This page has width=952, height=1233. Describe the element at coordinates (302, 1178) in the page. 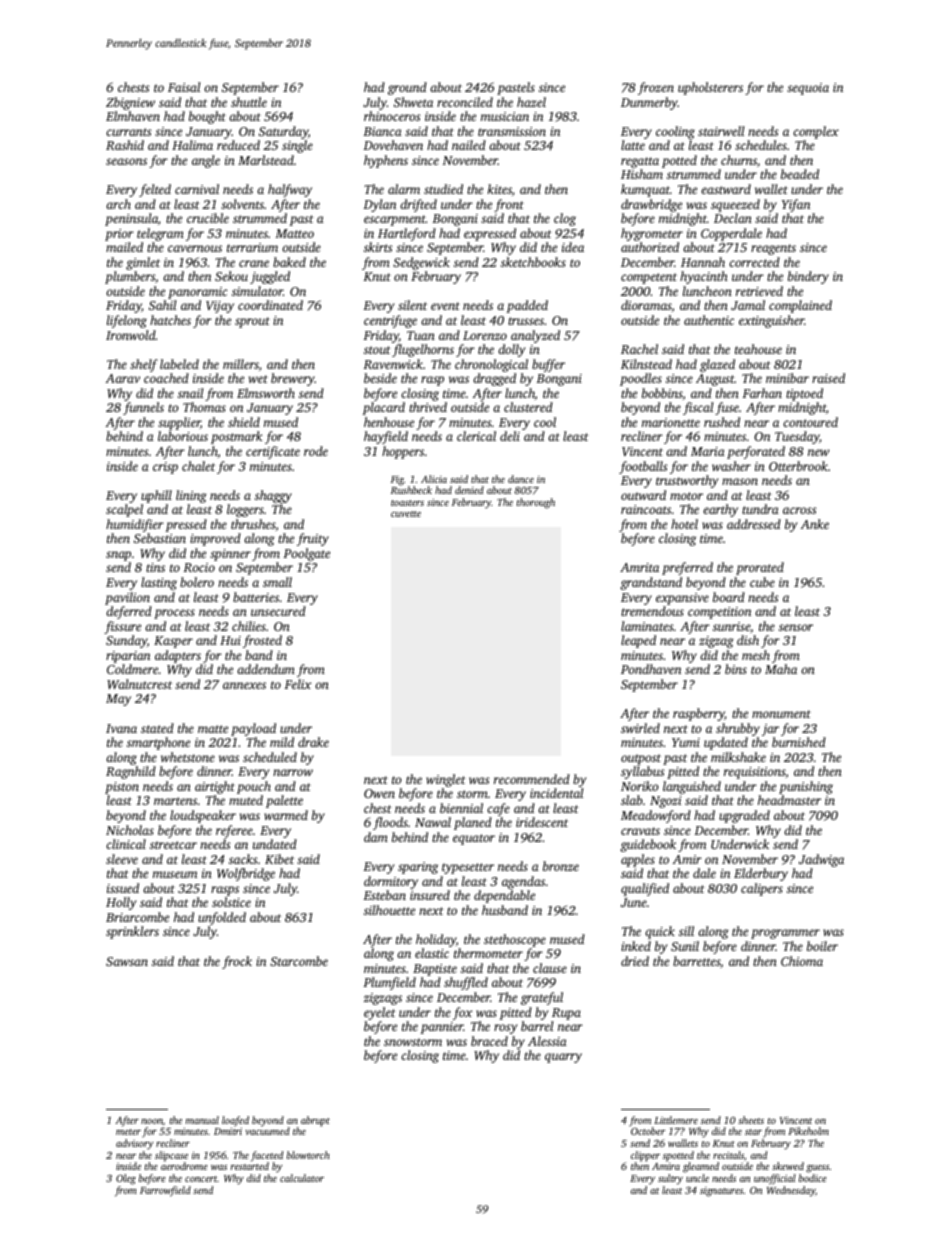

I see `calculator` at that location.
